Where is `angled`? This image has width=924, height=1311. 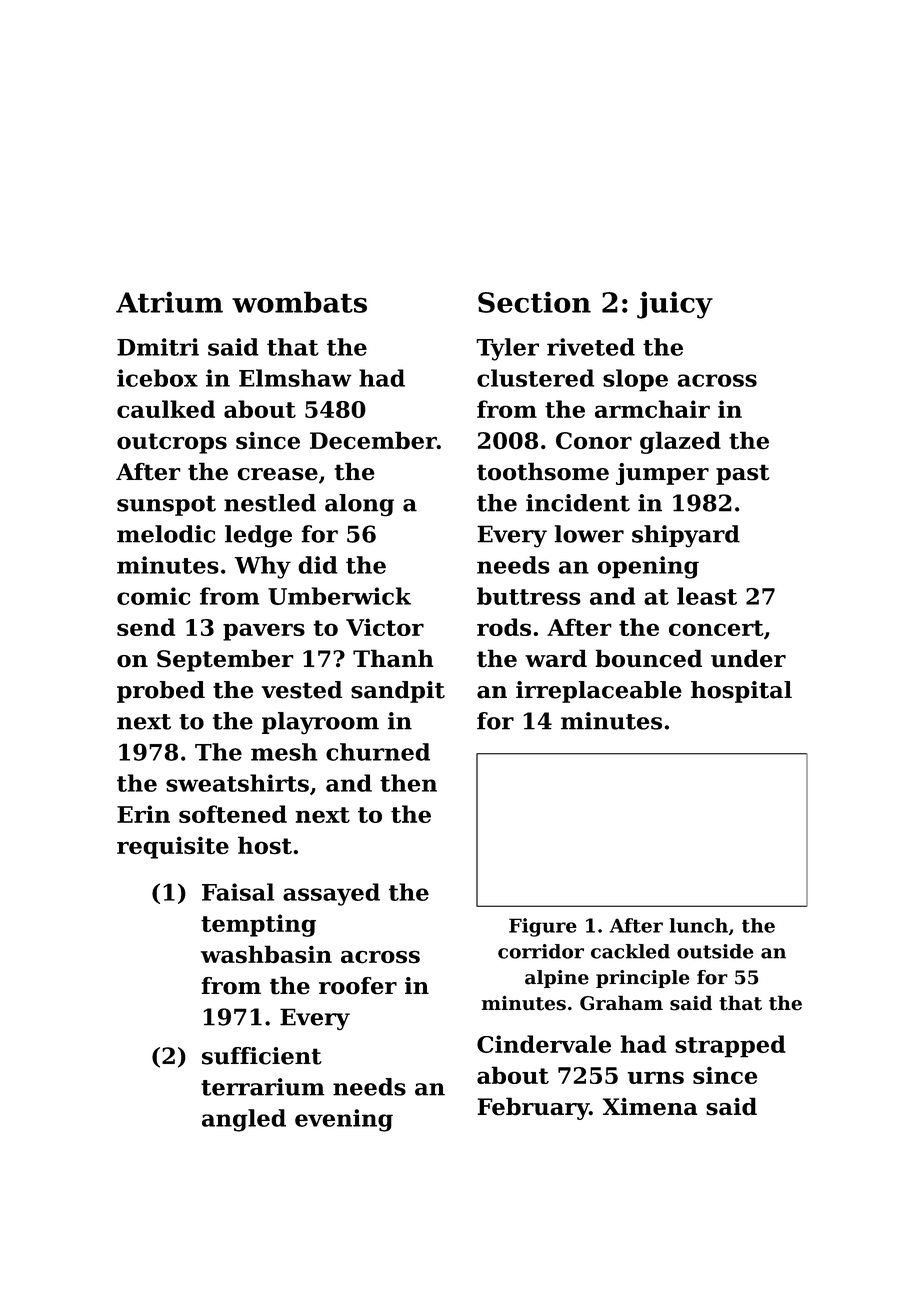 angled is located at coordinates (244, 1120).
